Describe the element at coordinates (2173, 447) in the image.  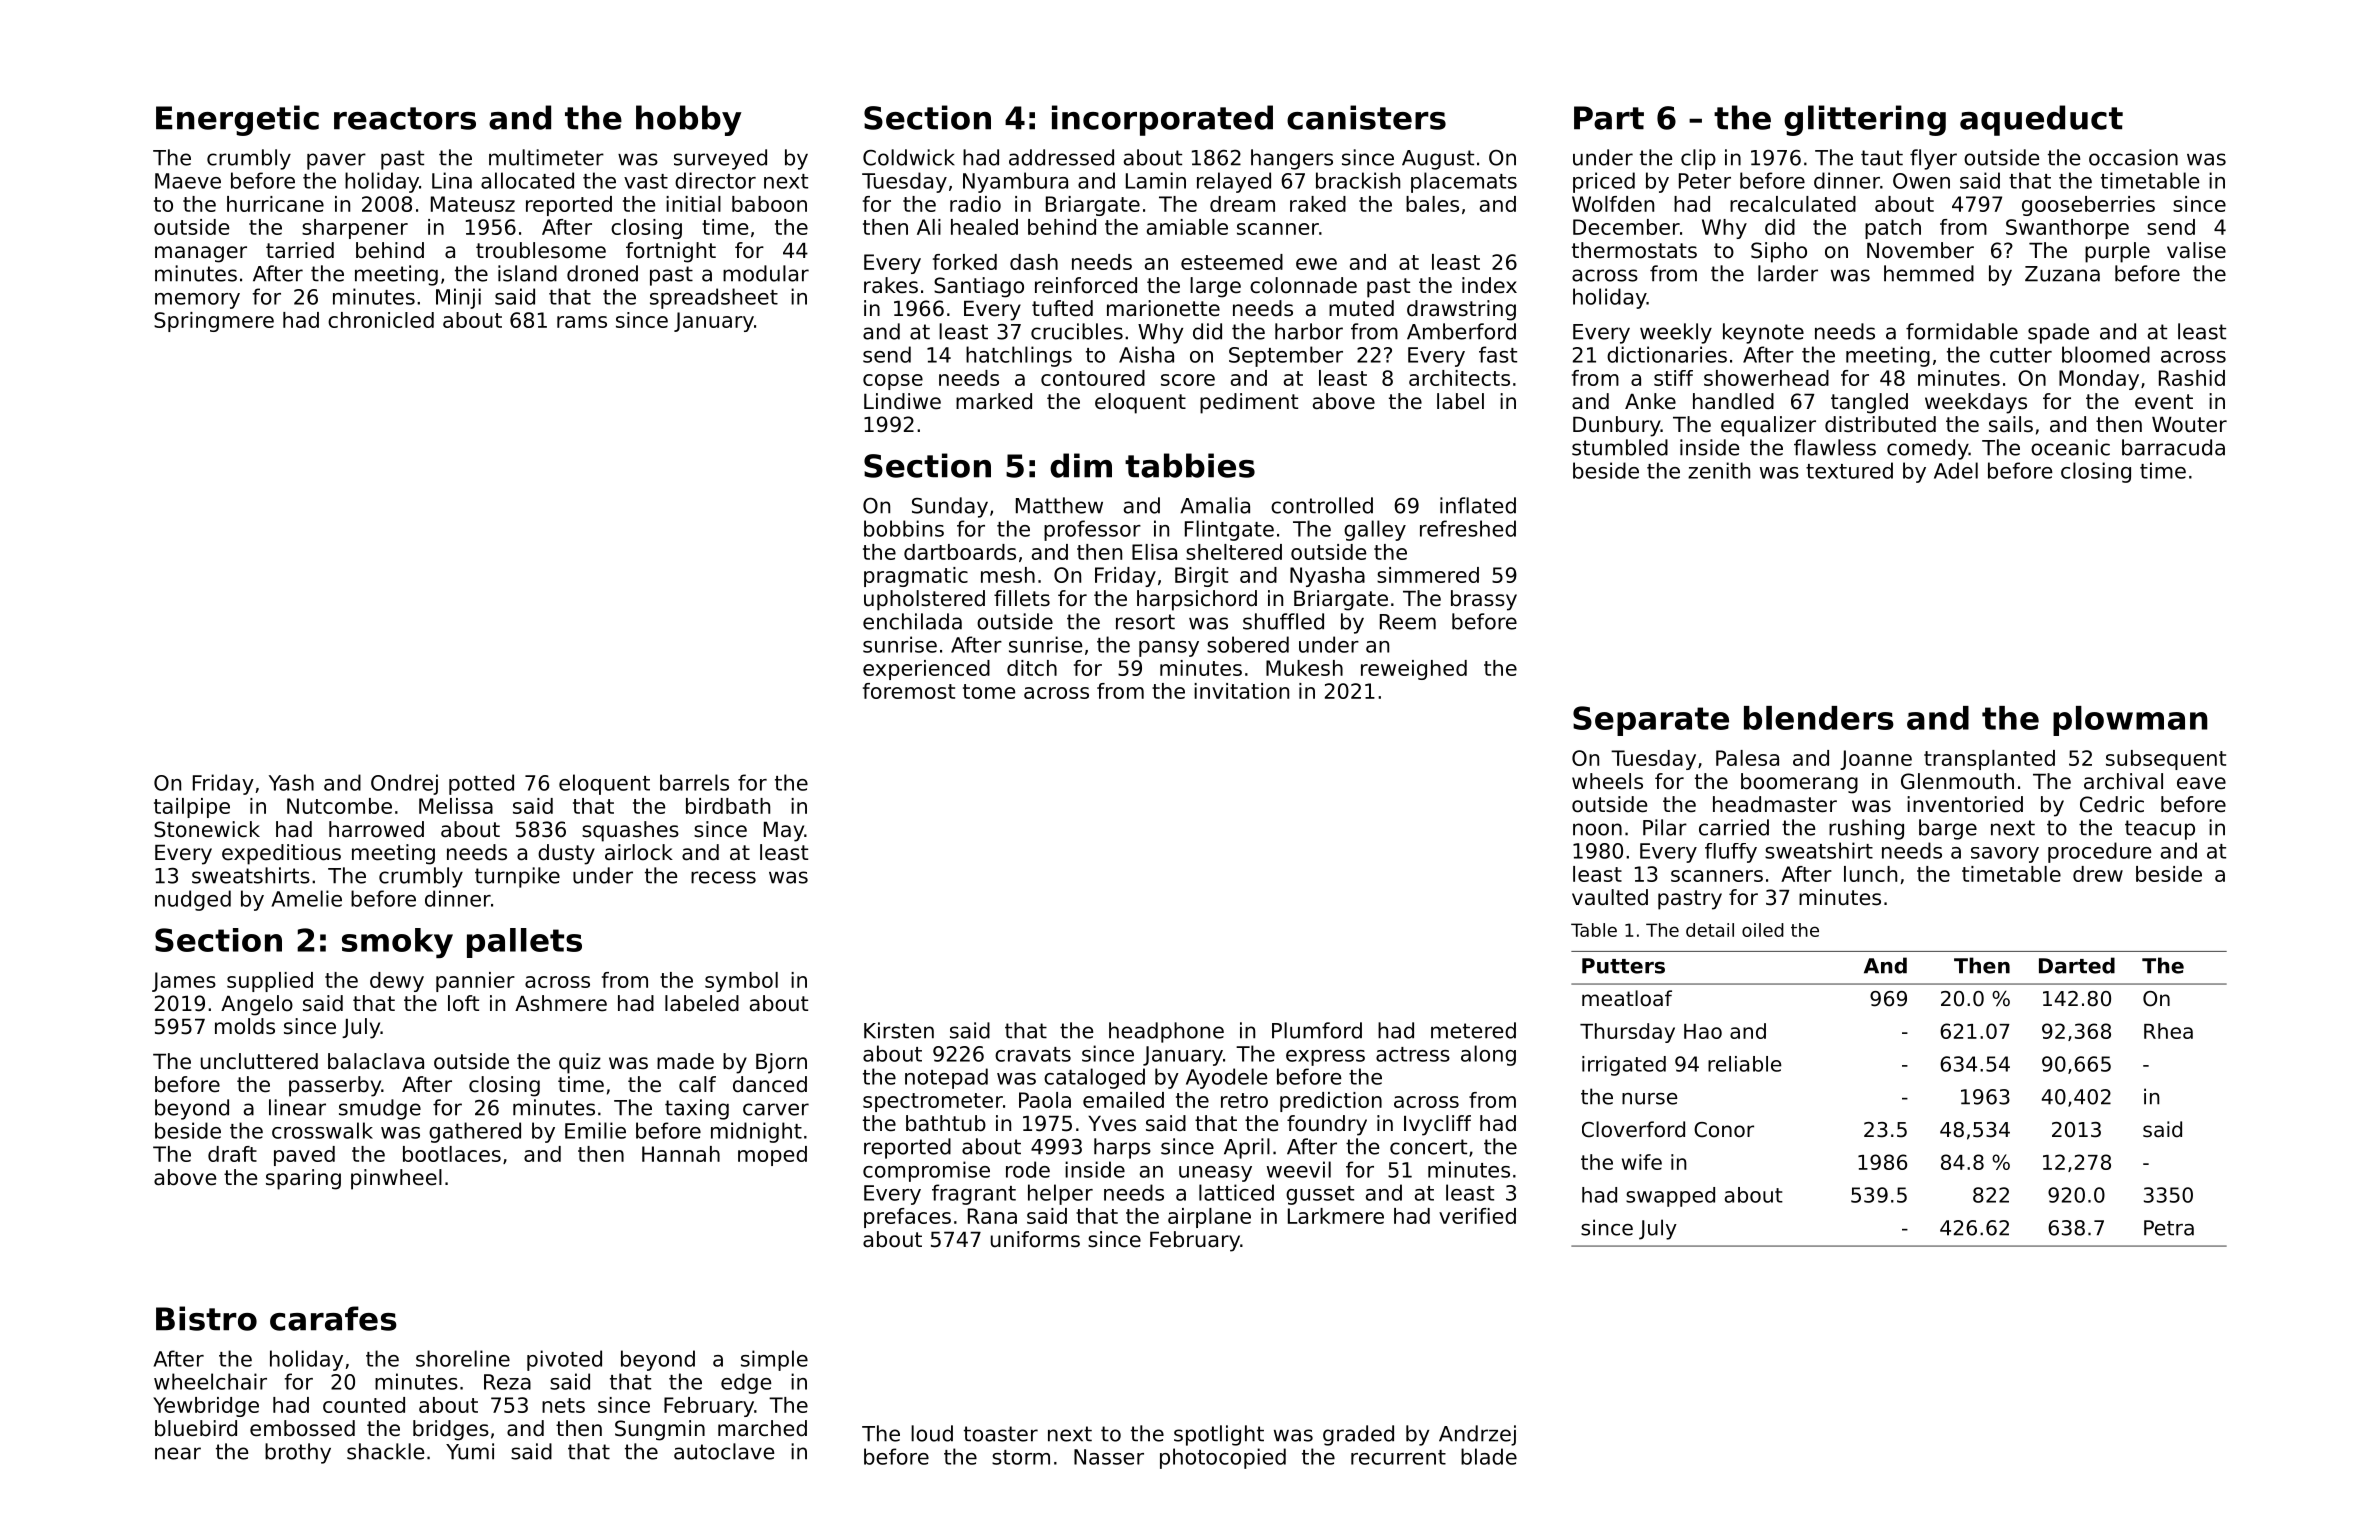
I see `barracuda` at that location.
